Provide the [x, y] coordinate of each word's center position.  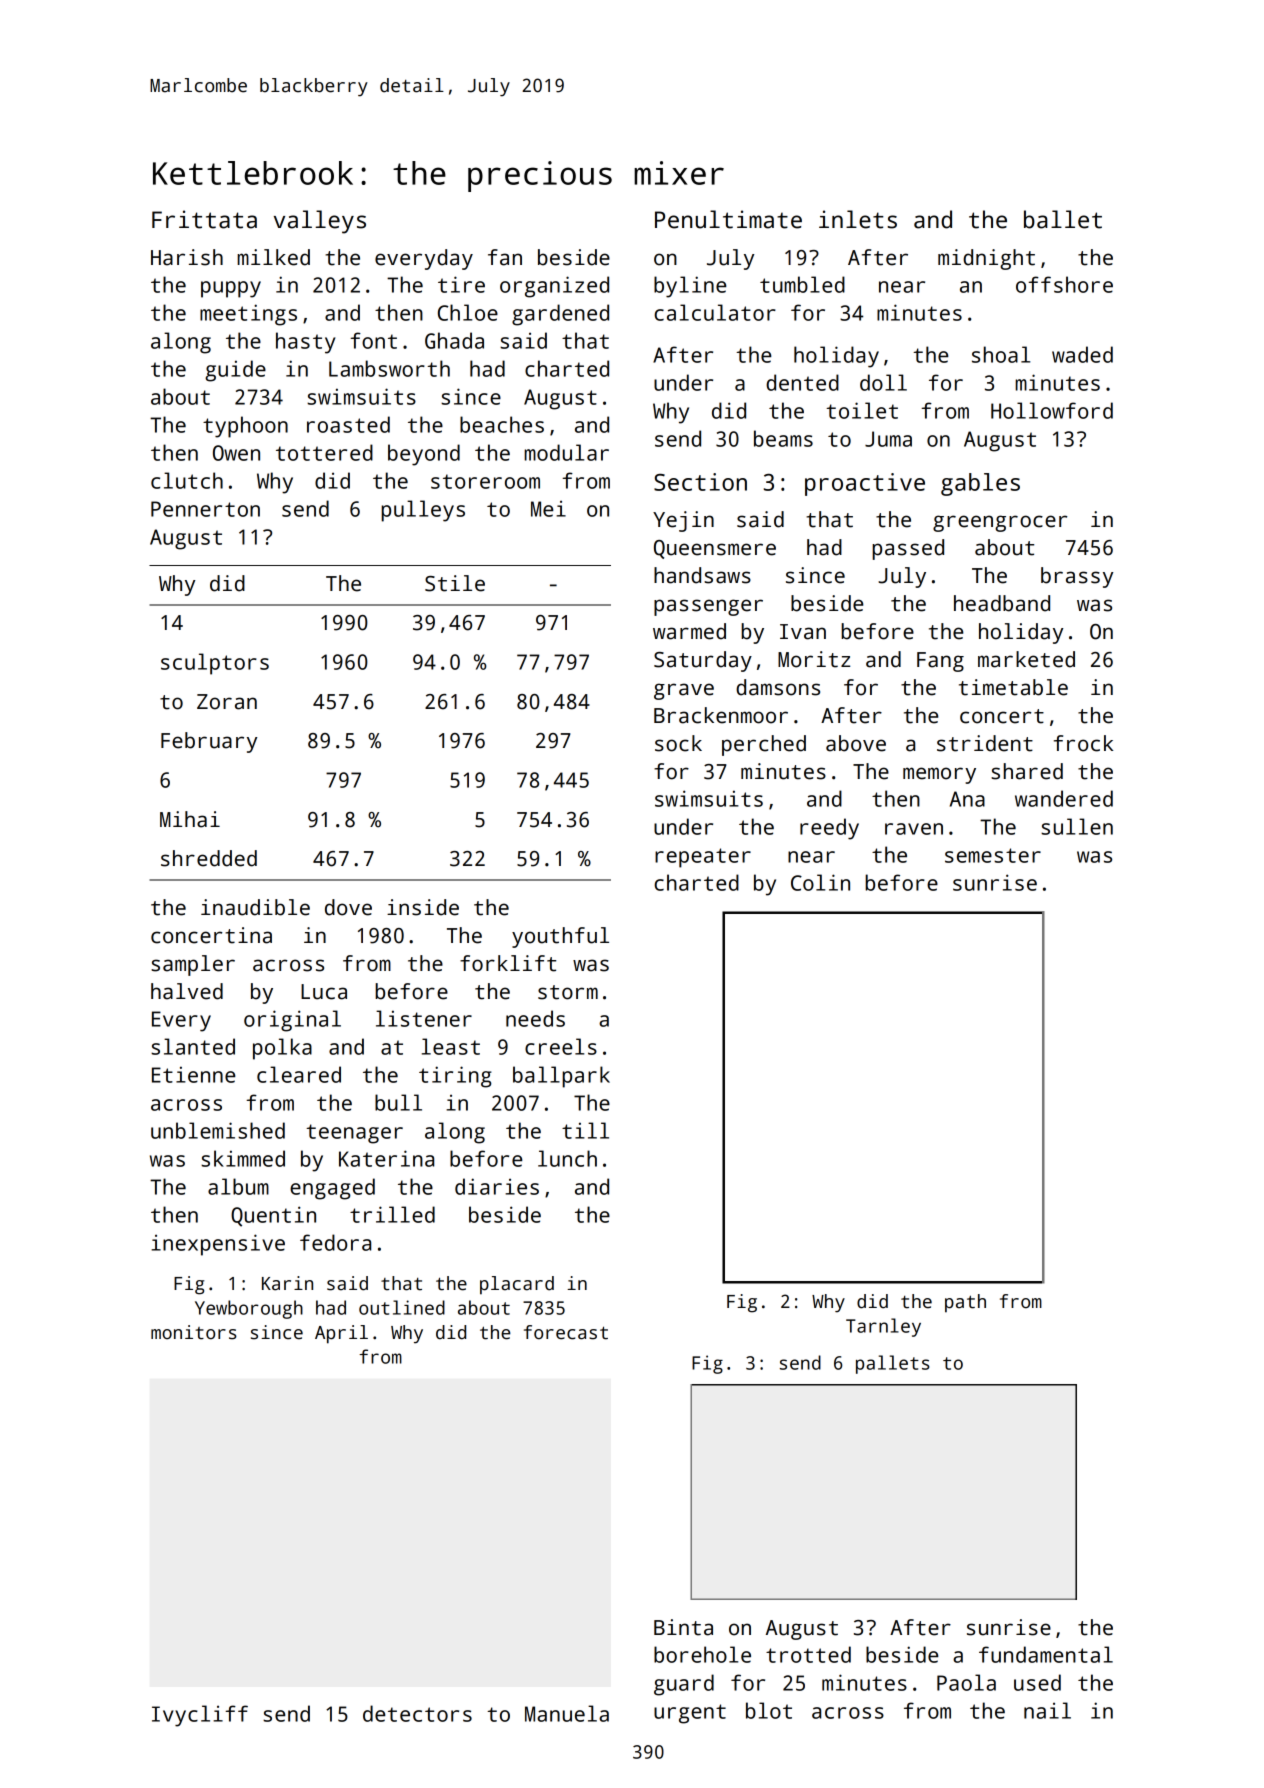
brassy [1077, 577]
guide [235, 371]
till [585, 1130]
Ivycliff [200, 1716]
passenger [708, 607]
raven [914, 829]
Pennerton [205, 509]
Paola [966, 1682]
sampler [193, 965]
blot [769, 1710]
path [965, 1303]
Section [700, 482]
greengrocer [1000, 523]
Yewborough [249, 1309]
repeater [703, 858]
